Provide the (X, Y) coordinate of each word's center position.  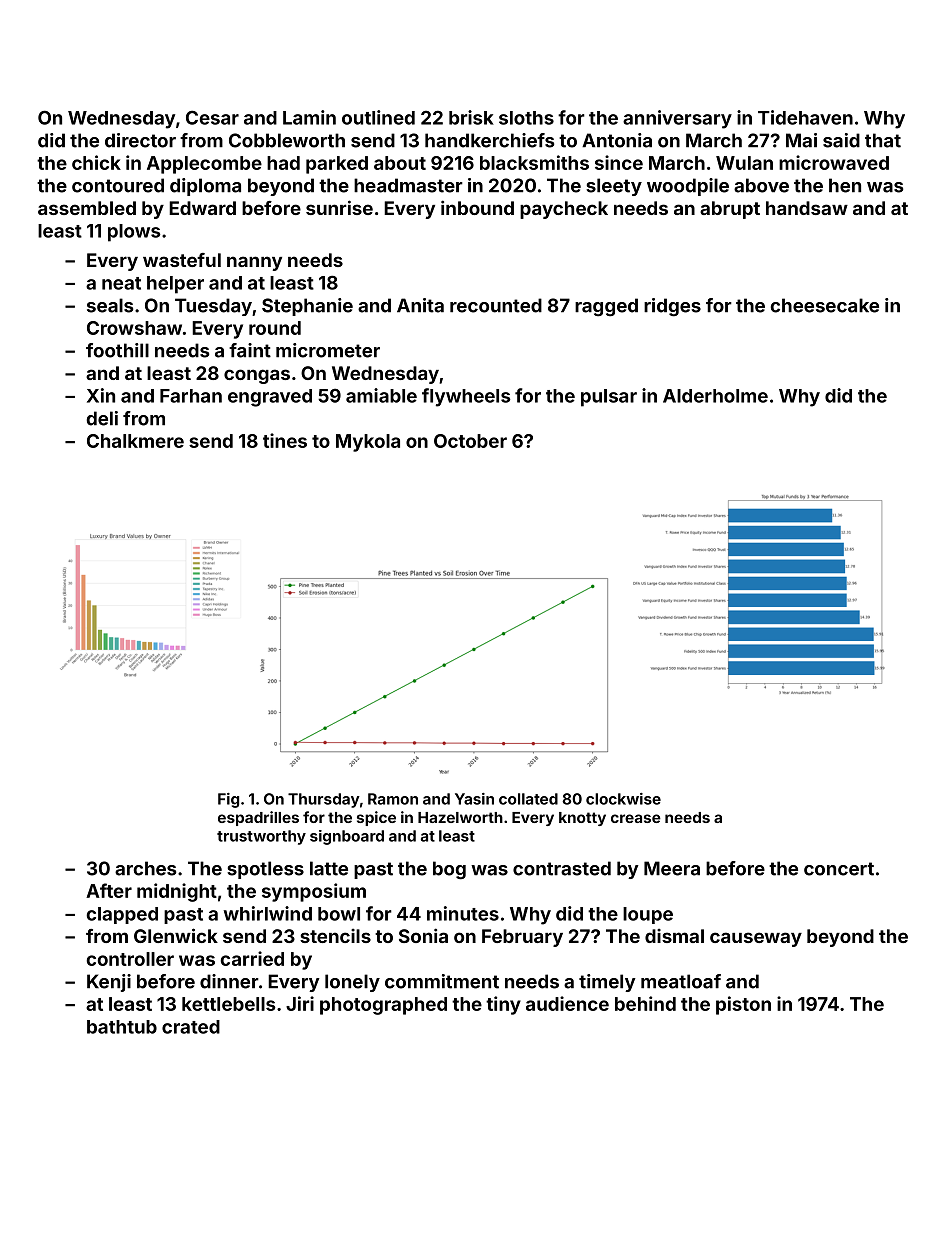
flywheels (466, 397)
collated (528, 799)
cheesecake (824, 305)
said (841, 140)
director (140, 140)
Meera (672, 868)
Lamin (309, 117)
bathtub (122, 1027)
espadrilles (258, 818)
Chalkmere (135, 441)
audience (567, 1003)
